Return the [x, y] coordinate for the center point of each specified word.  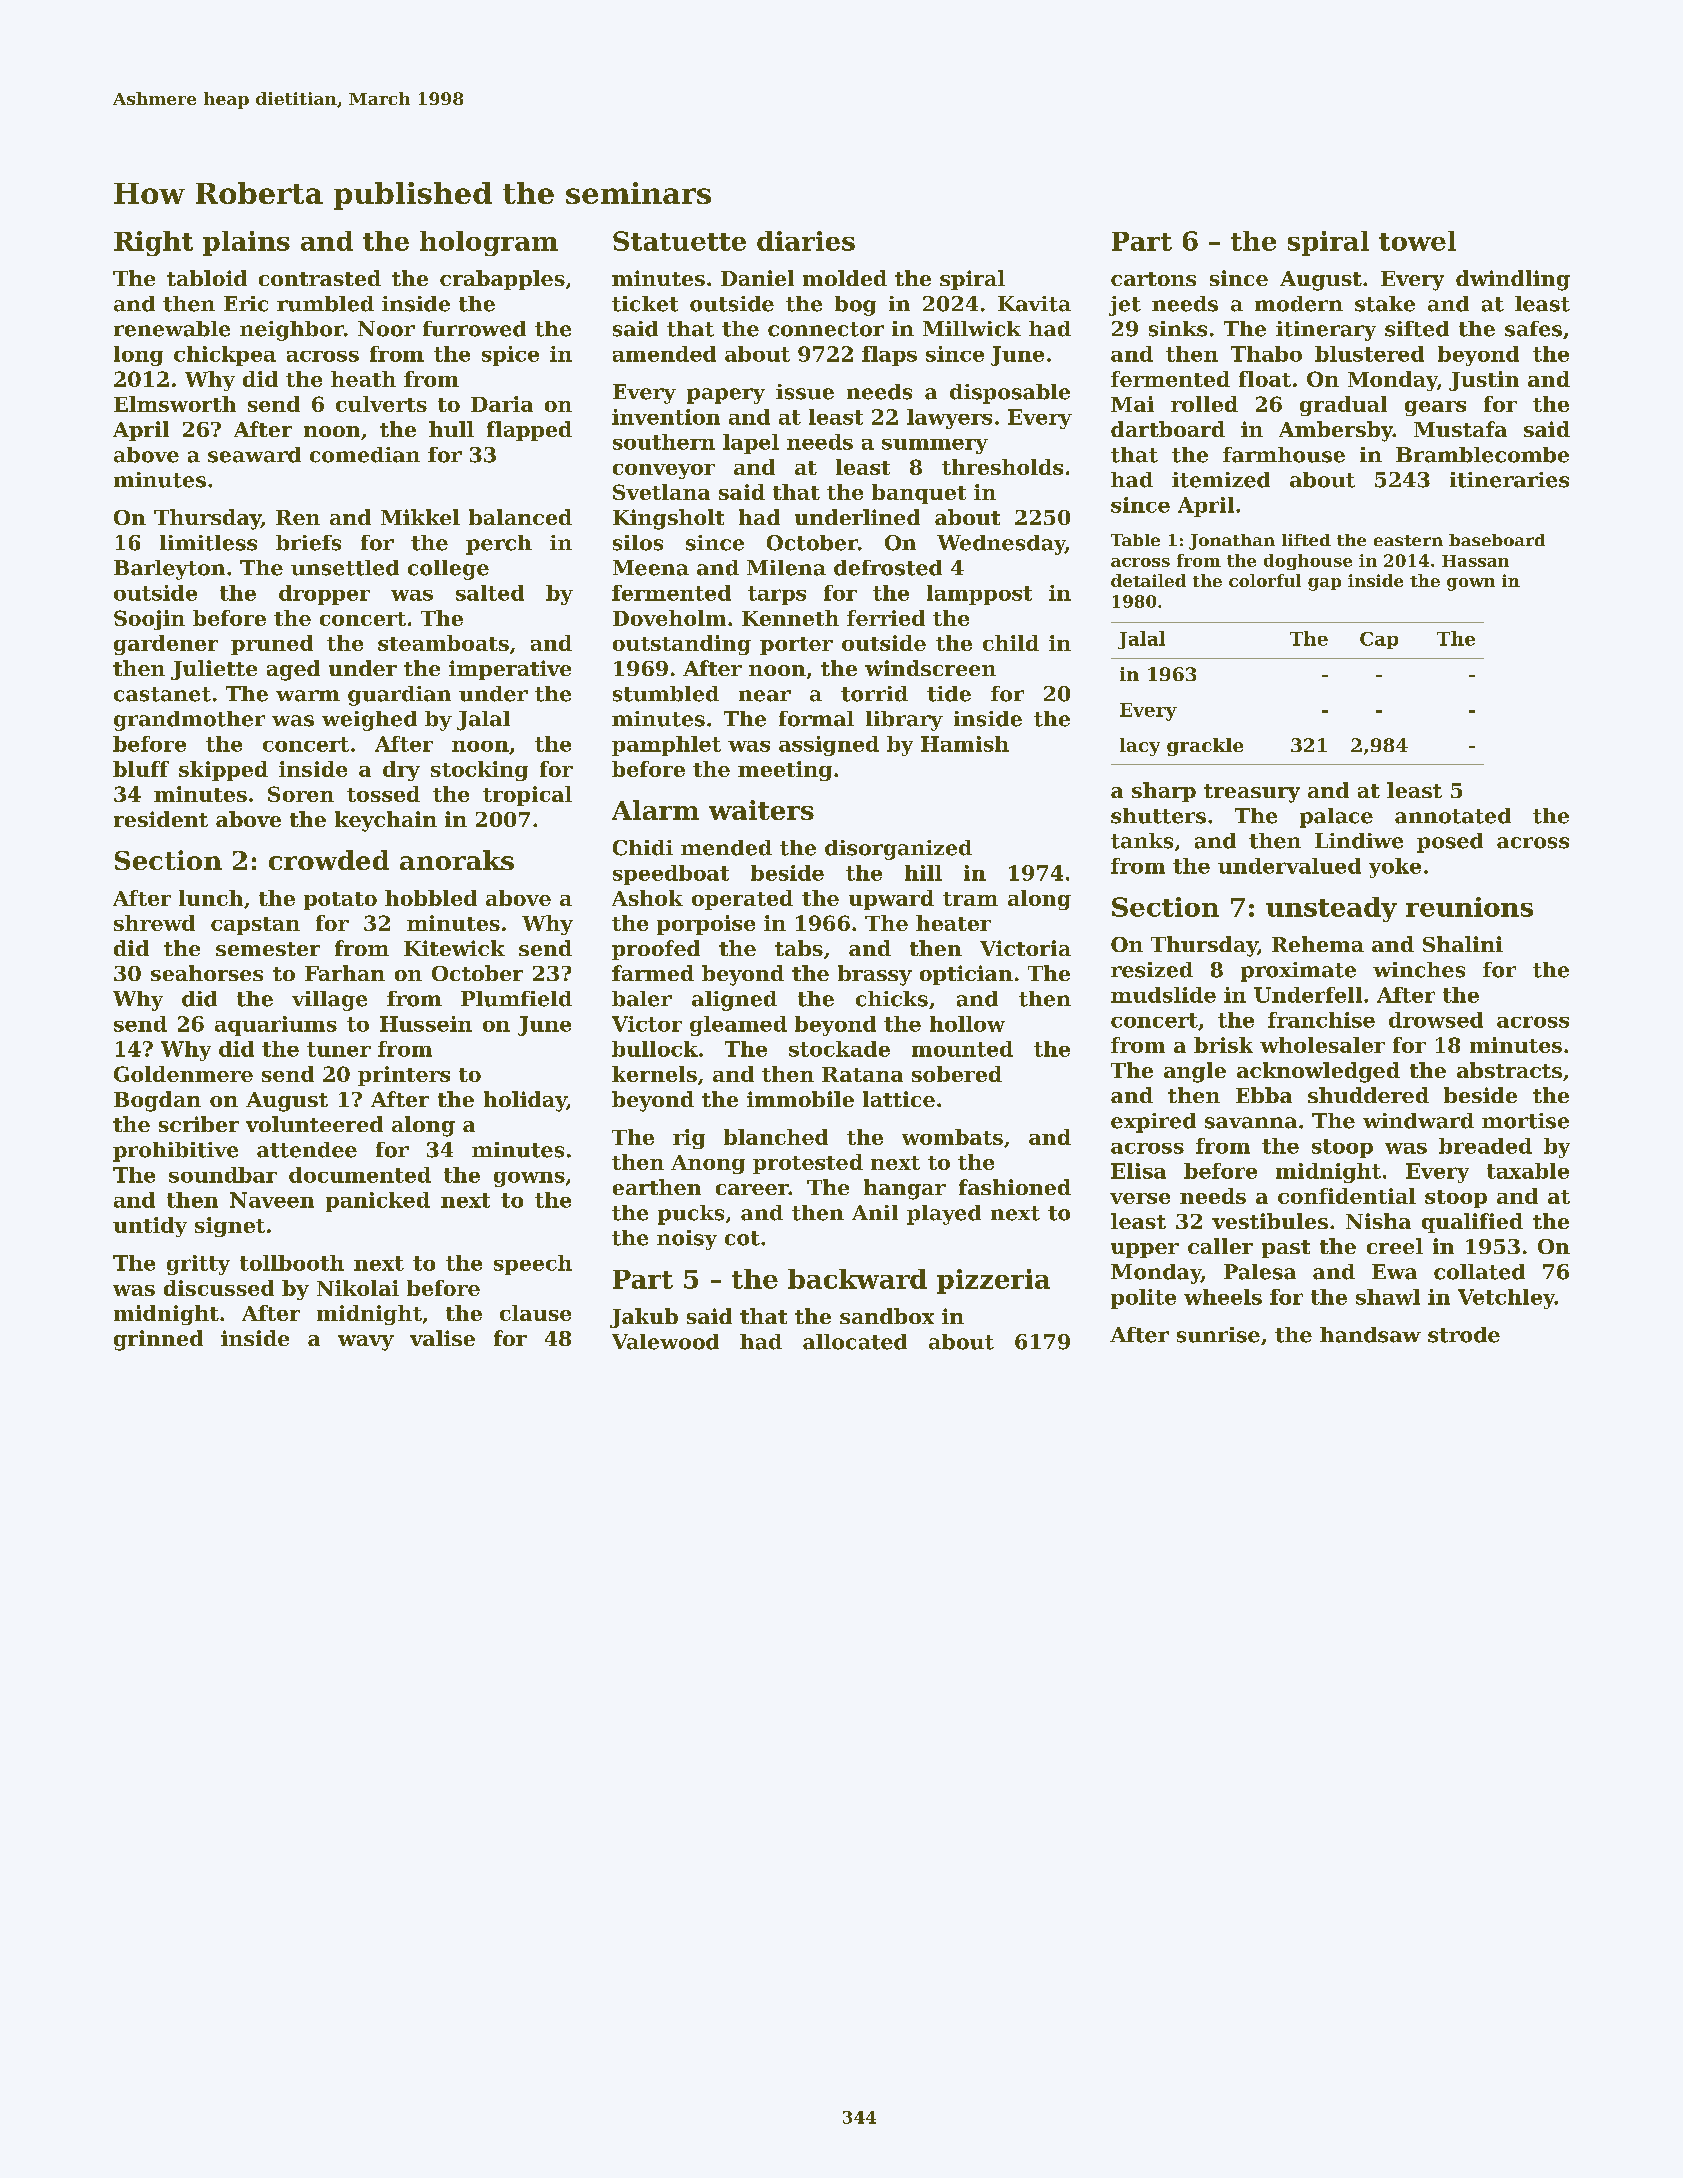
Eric [246, 304]
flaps [889, 356]
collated [1479, 1272]
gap [1324, 584]
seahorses [207, 973]
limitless [208, 543]
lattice [899, 1099]
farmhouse [1284, 455]
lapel [751, 444]
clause [535, 1313]
